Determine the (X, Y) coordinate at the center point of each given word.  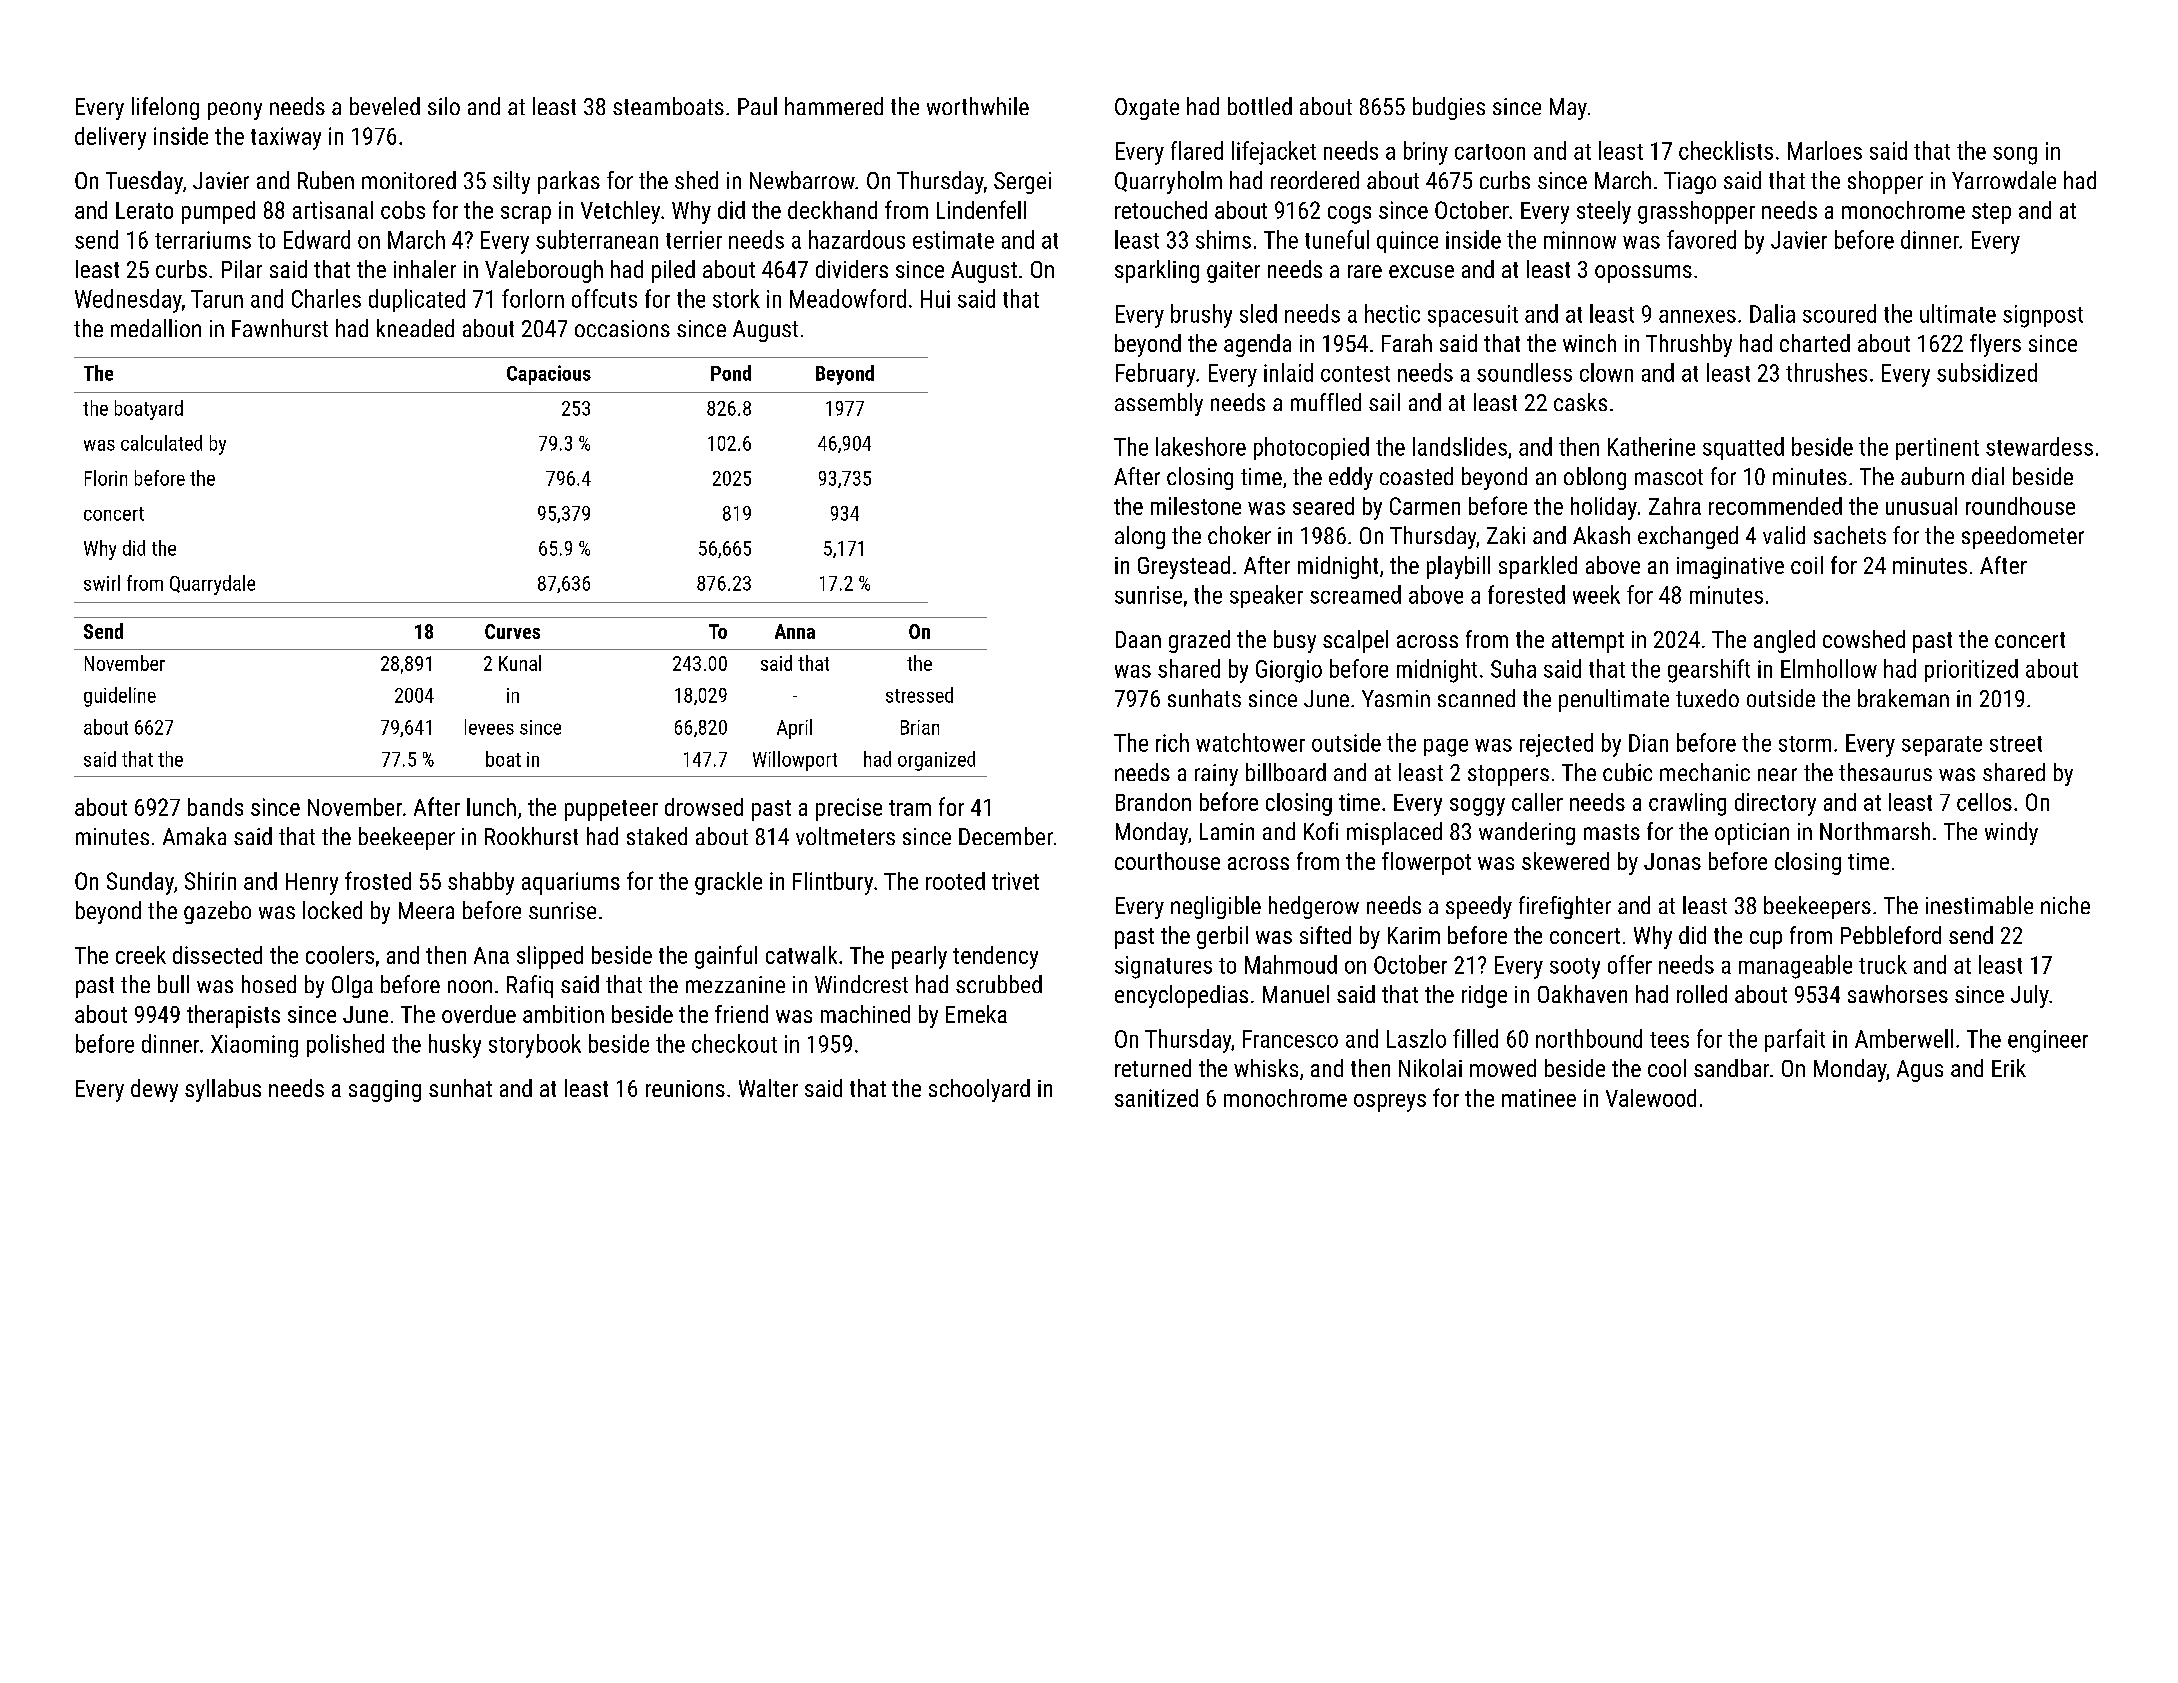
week (1596, 594)
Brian (920, 727)
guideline (120, 697)
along (1140, 537)
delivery (110, 138)
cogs (1349, 215)
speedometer (2023, 537)
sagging (385, 1091)
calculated (161, 443)
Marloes (1825, 150)
